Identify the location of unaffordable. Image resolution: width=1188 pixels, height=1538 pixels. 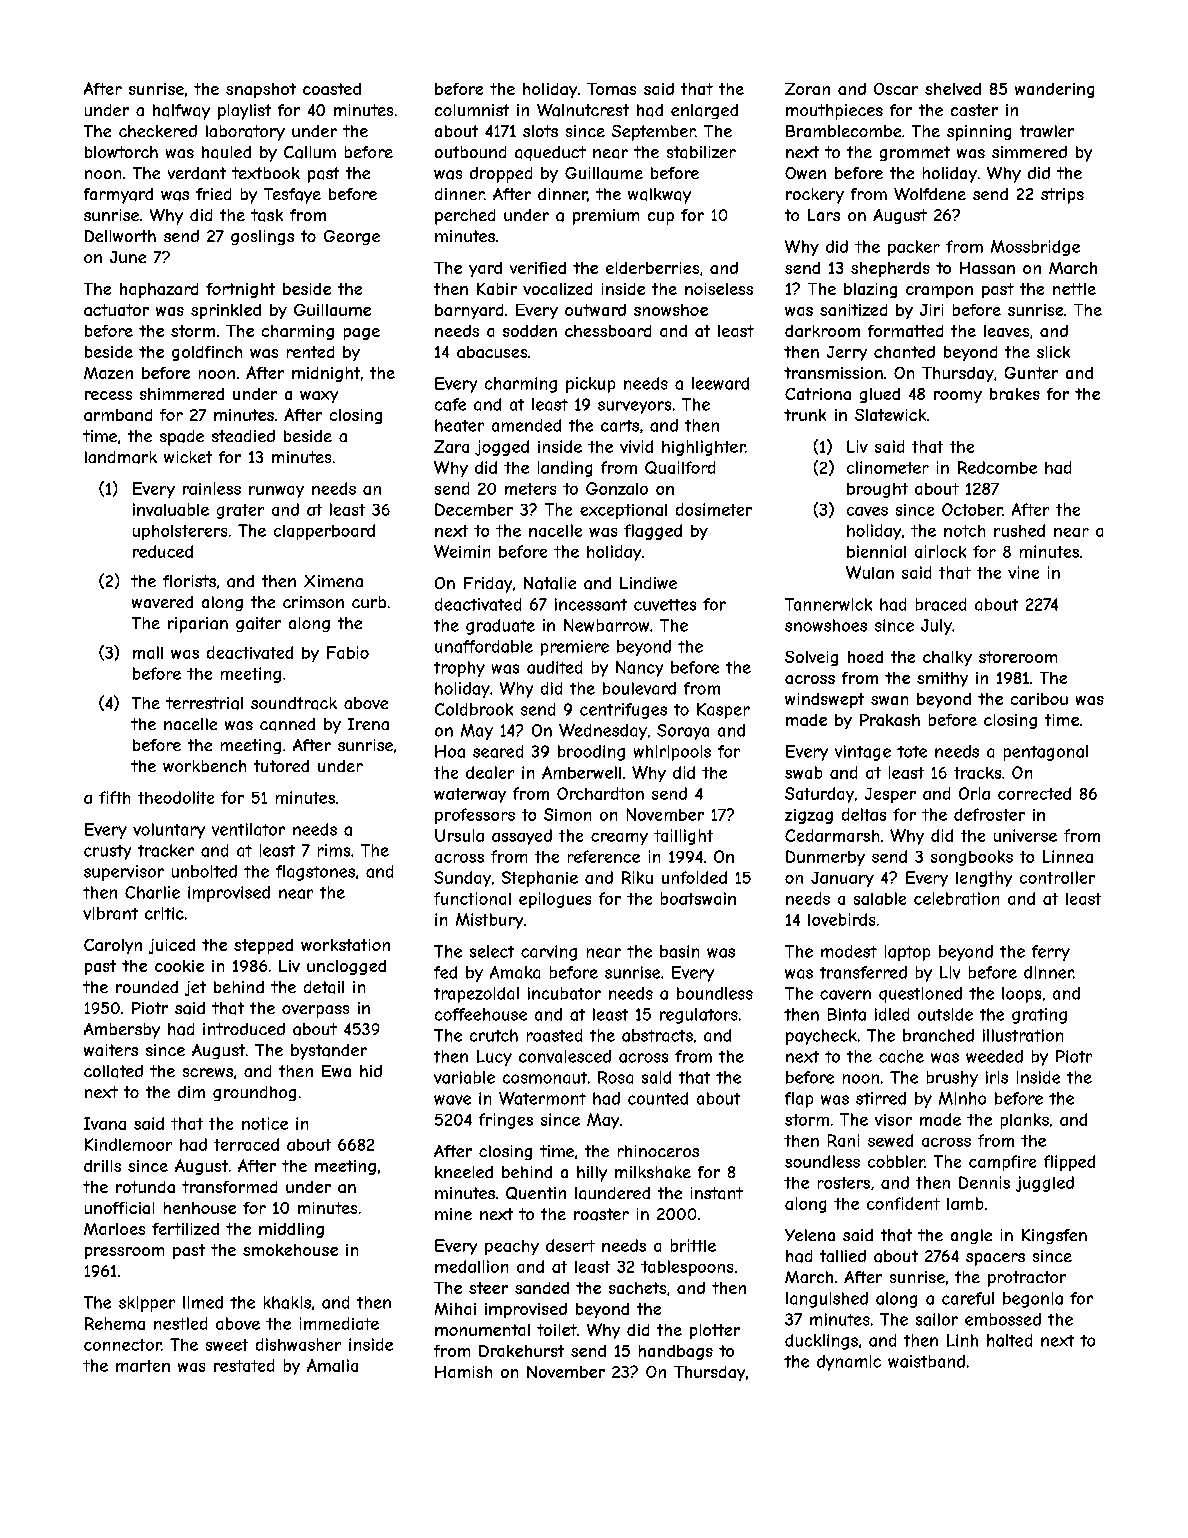
(484, 646).
